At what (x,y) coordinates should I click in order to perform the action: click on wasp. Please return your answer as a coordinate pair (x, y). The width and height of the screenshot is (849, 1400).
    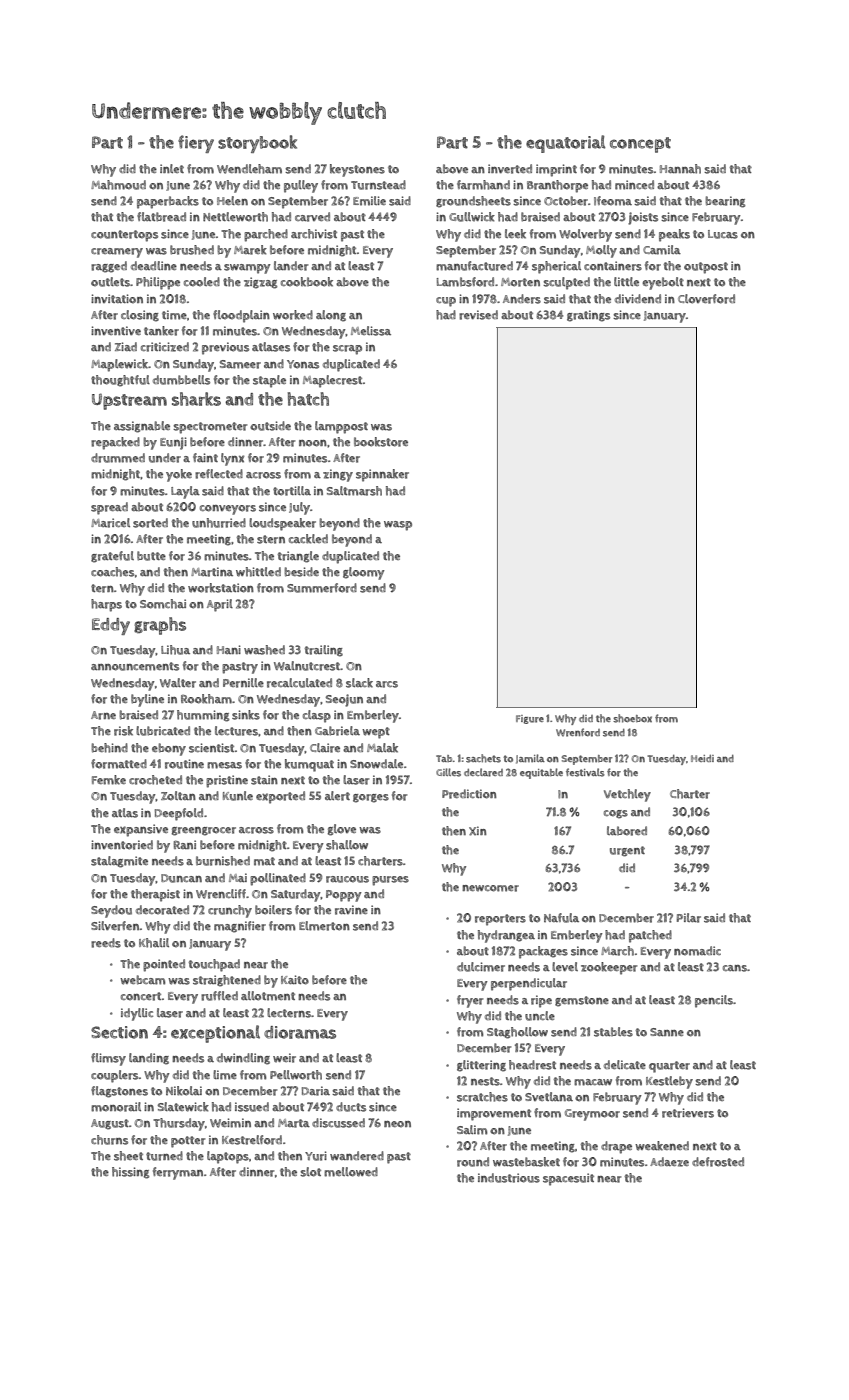
    Looking at the image, I should click on (398, 526).
